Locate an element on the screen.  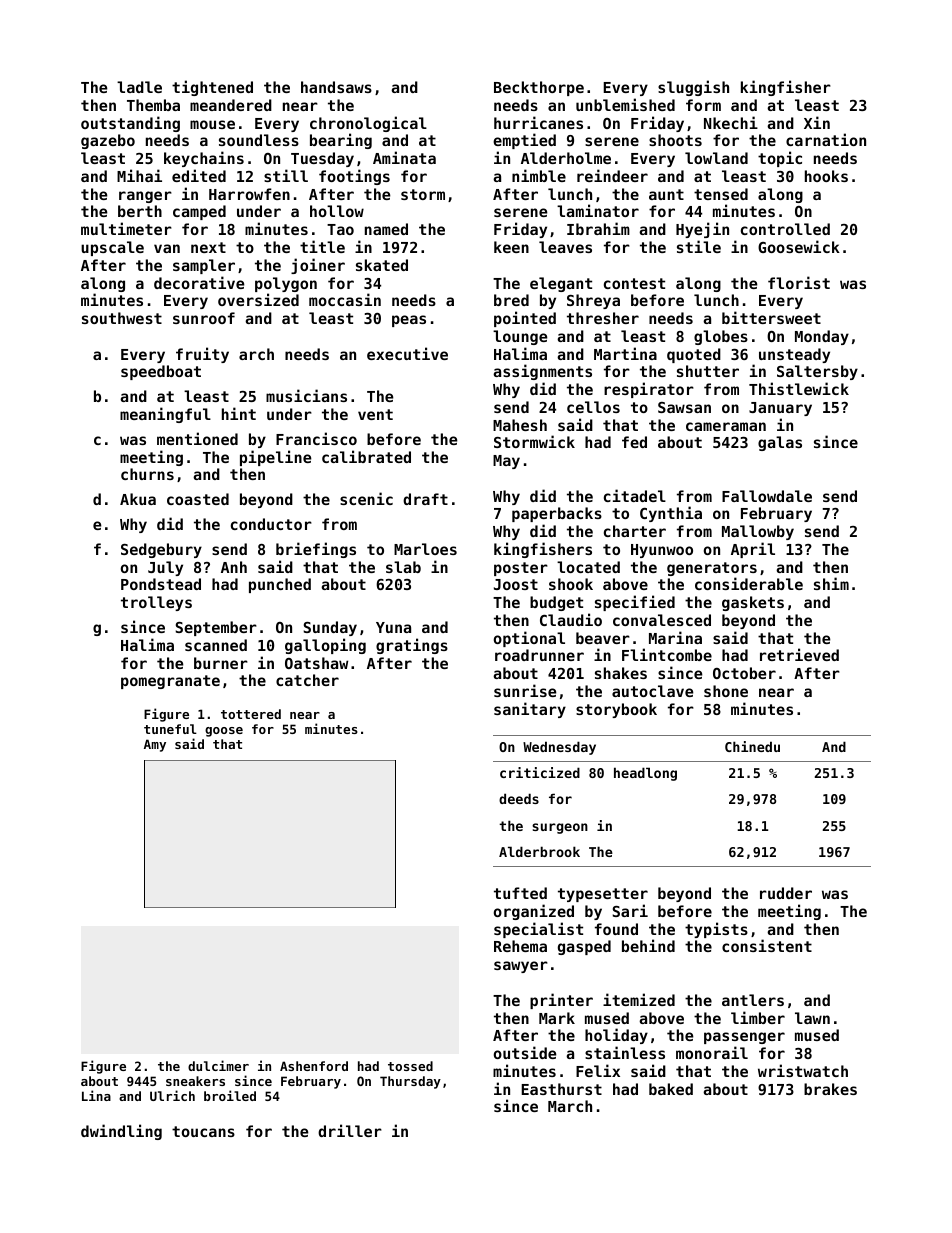
handsaws is located at coordinates (336, 87).
